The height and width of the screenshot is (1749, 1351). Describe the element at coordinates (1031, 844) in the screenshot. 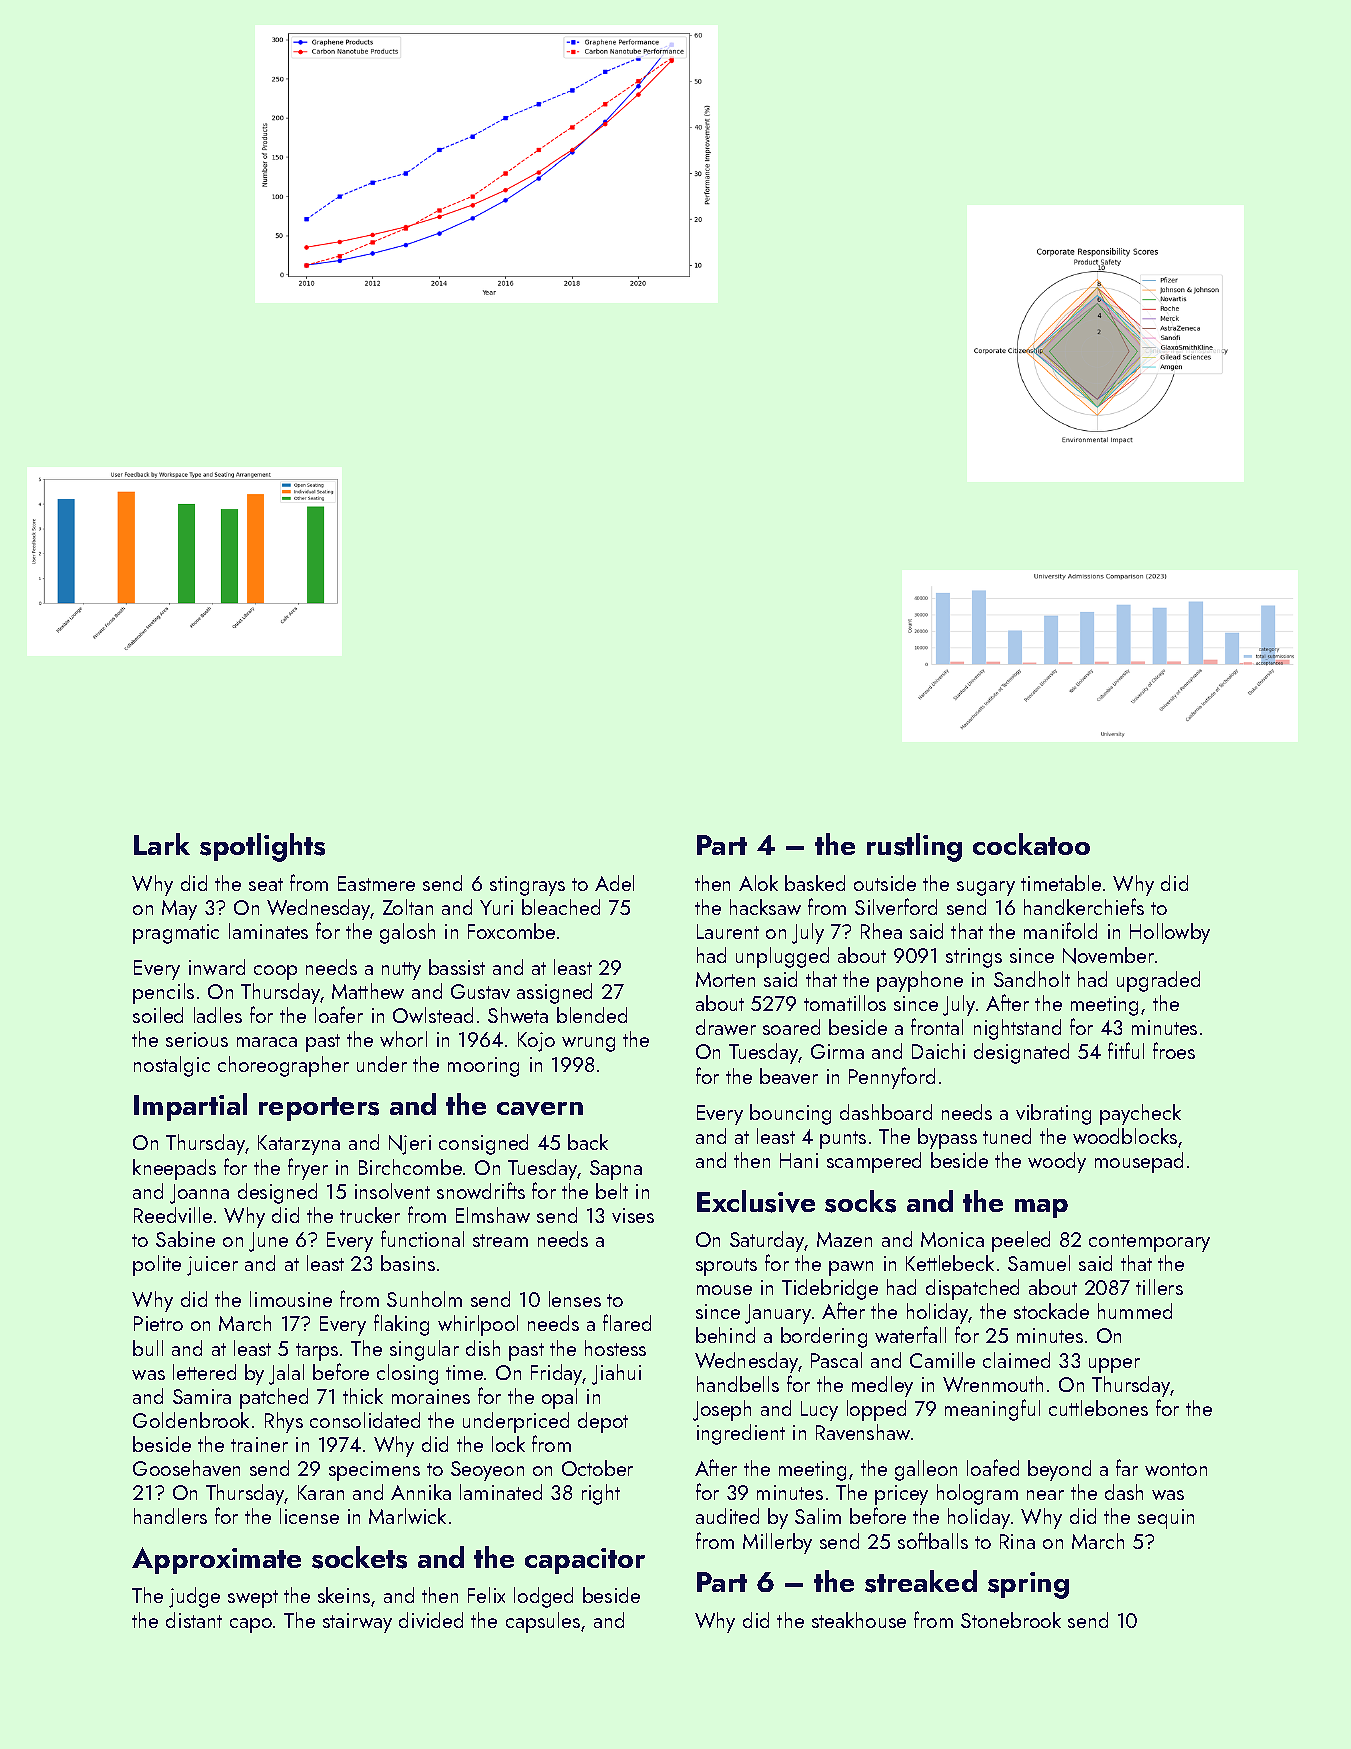

I see `cockatoo` at that location.
